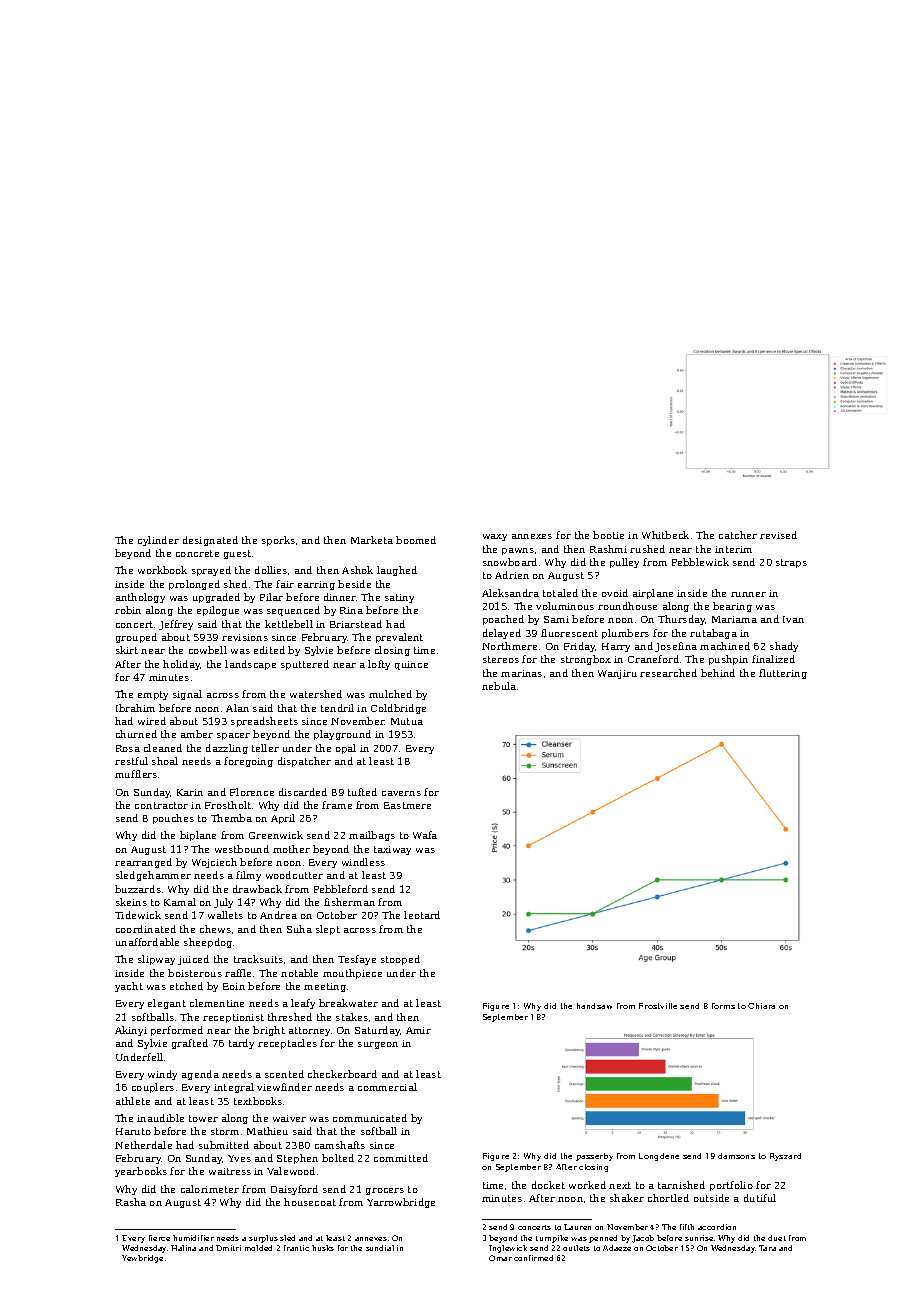 The height and width of the screenshot is (1308, 924). Describe the element at coordinates (278, 541) in the screenshot. I see `sporks` at that location.
